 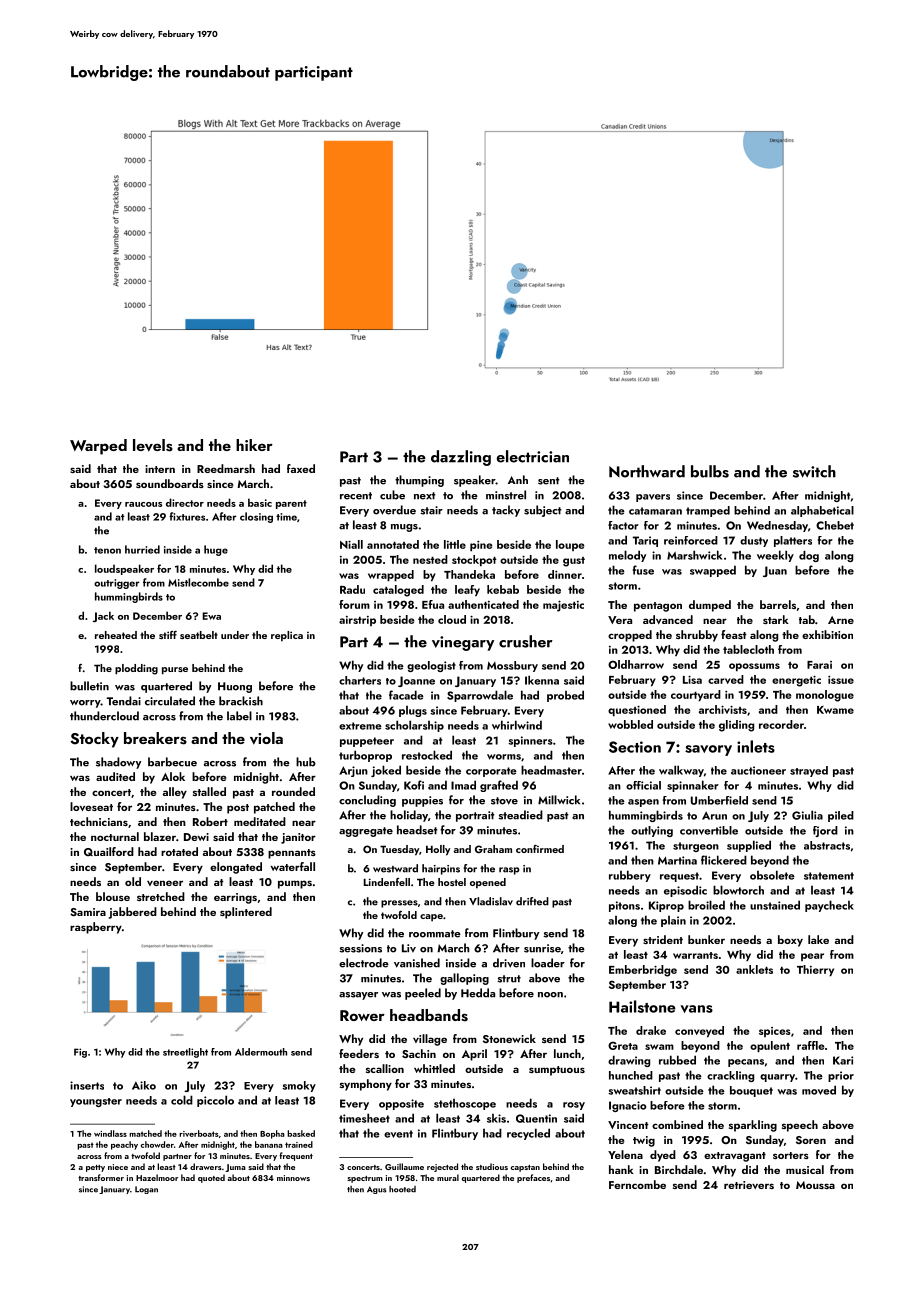 I want to click on bulbs, so click(x=710, y=471).
